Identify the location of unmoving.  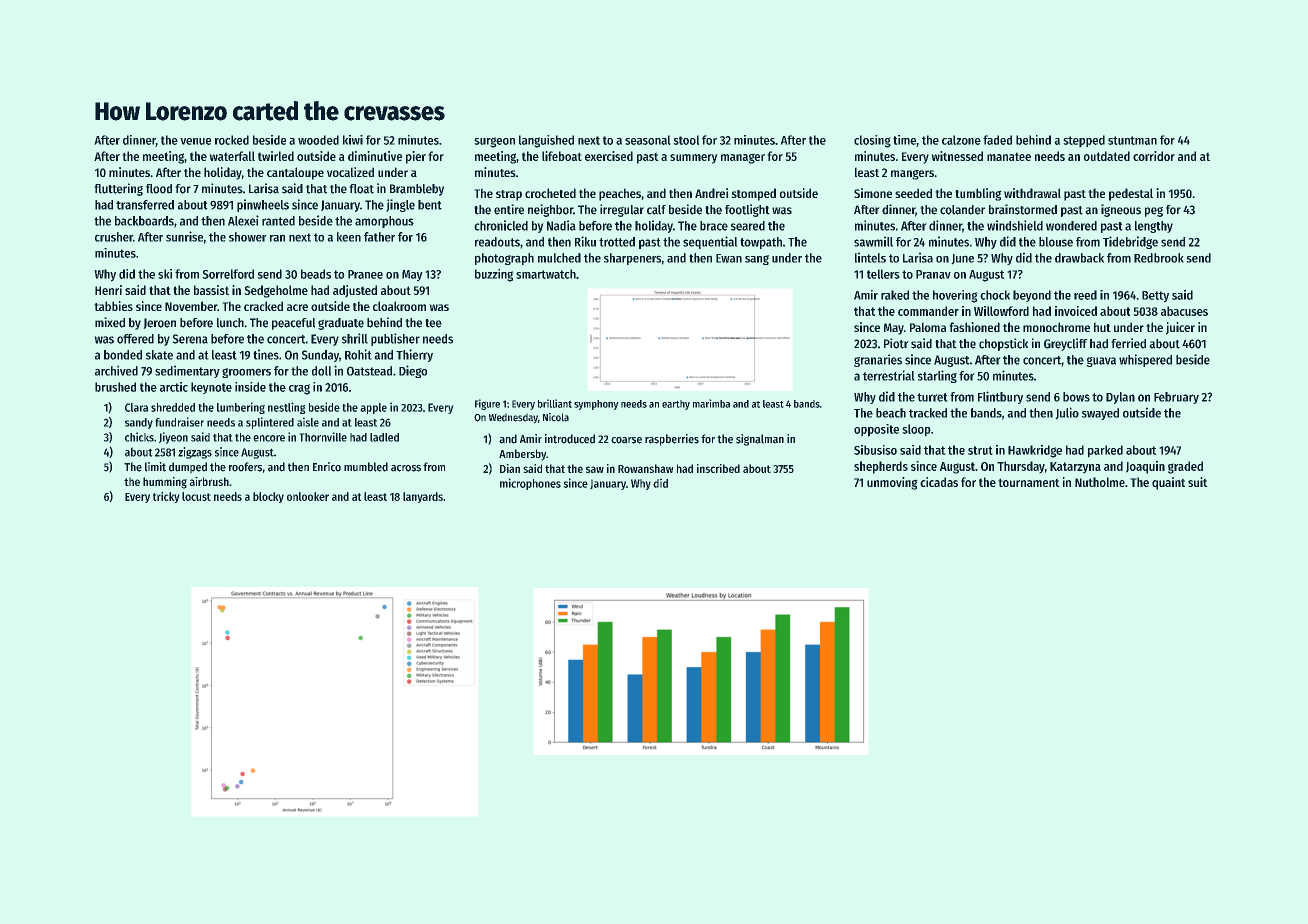
(892, 483).
